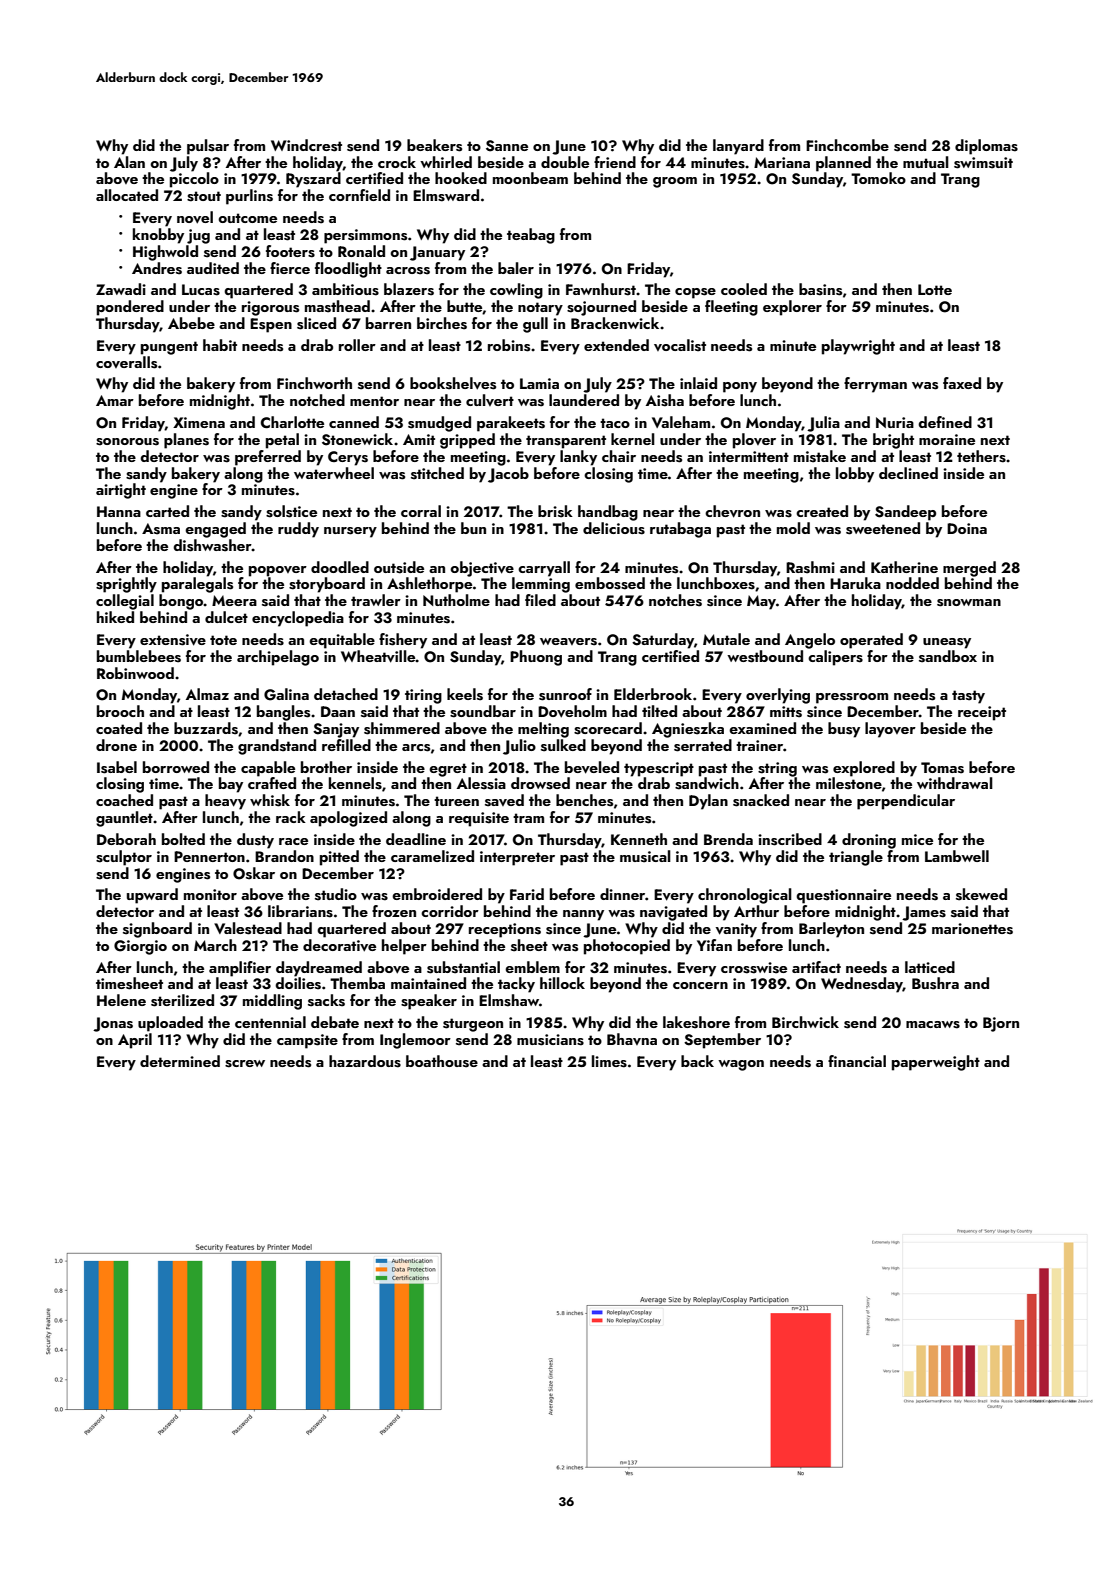 Image resolution: width=1117 pixels, height=1579 pixels. I want to click on Mariana, so click(782, 162).
